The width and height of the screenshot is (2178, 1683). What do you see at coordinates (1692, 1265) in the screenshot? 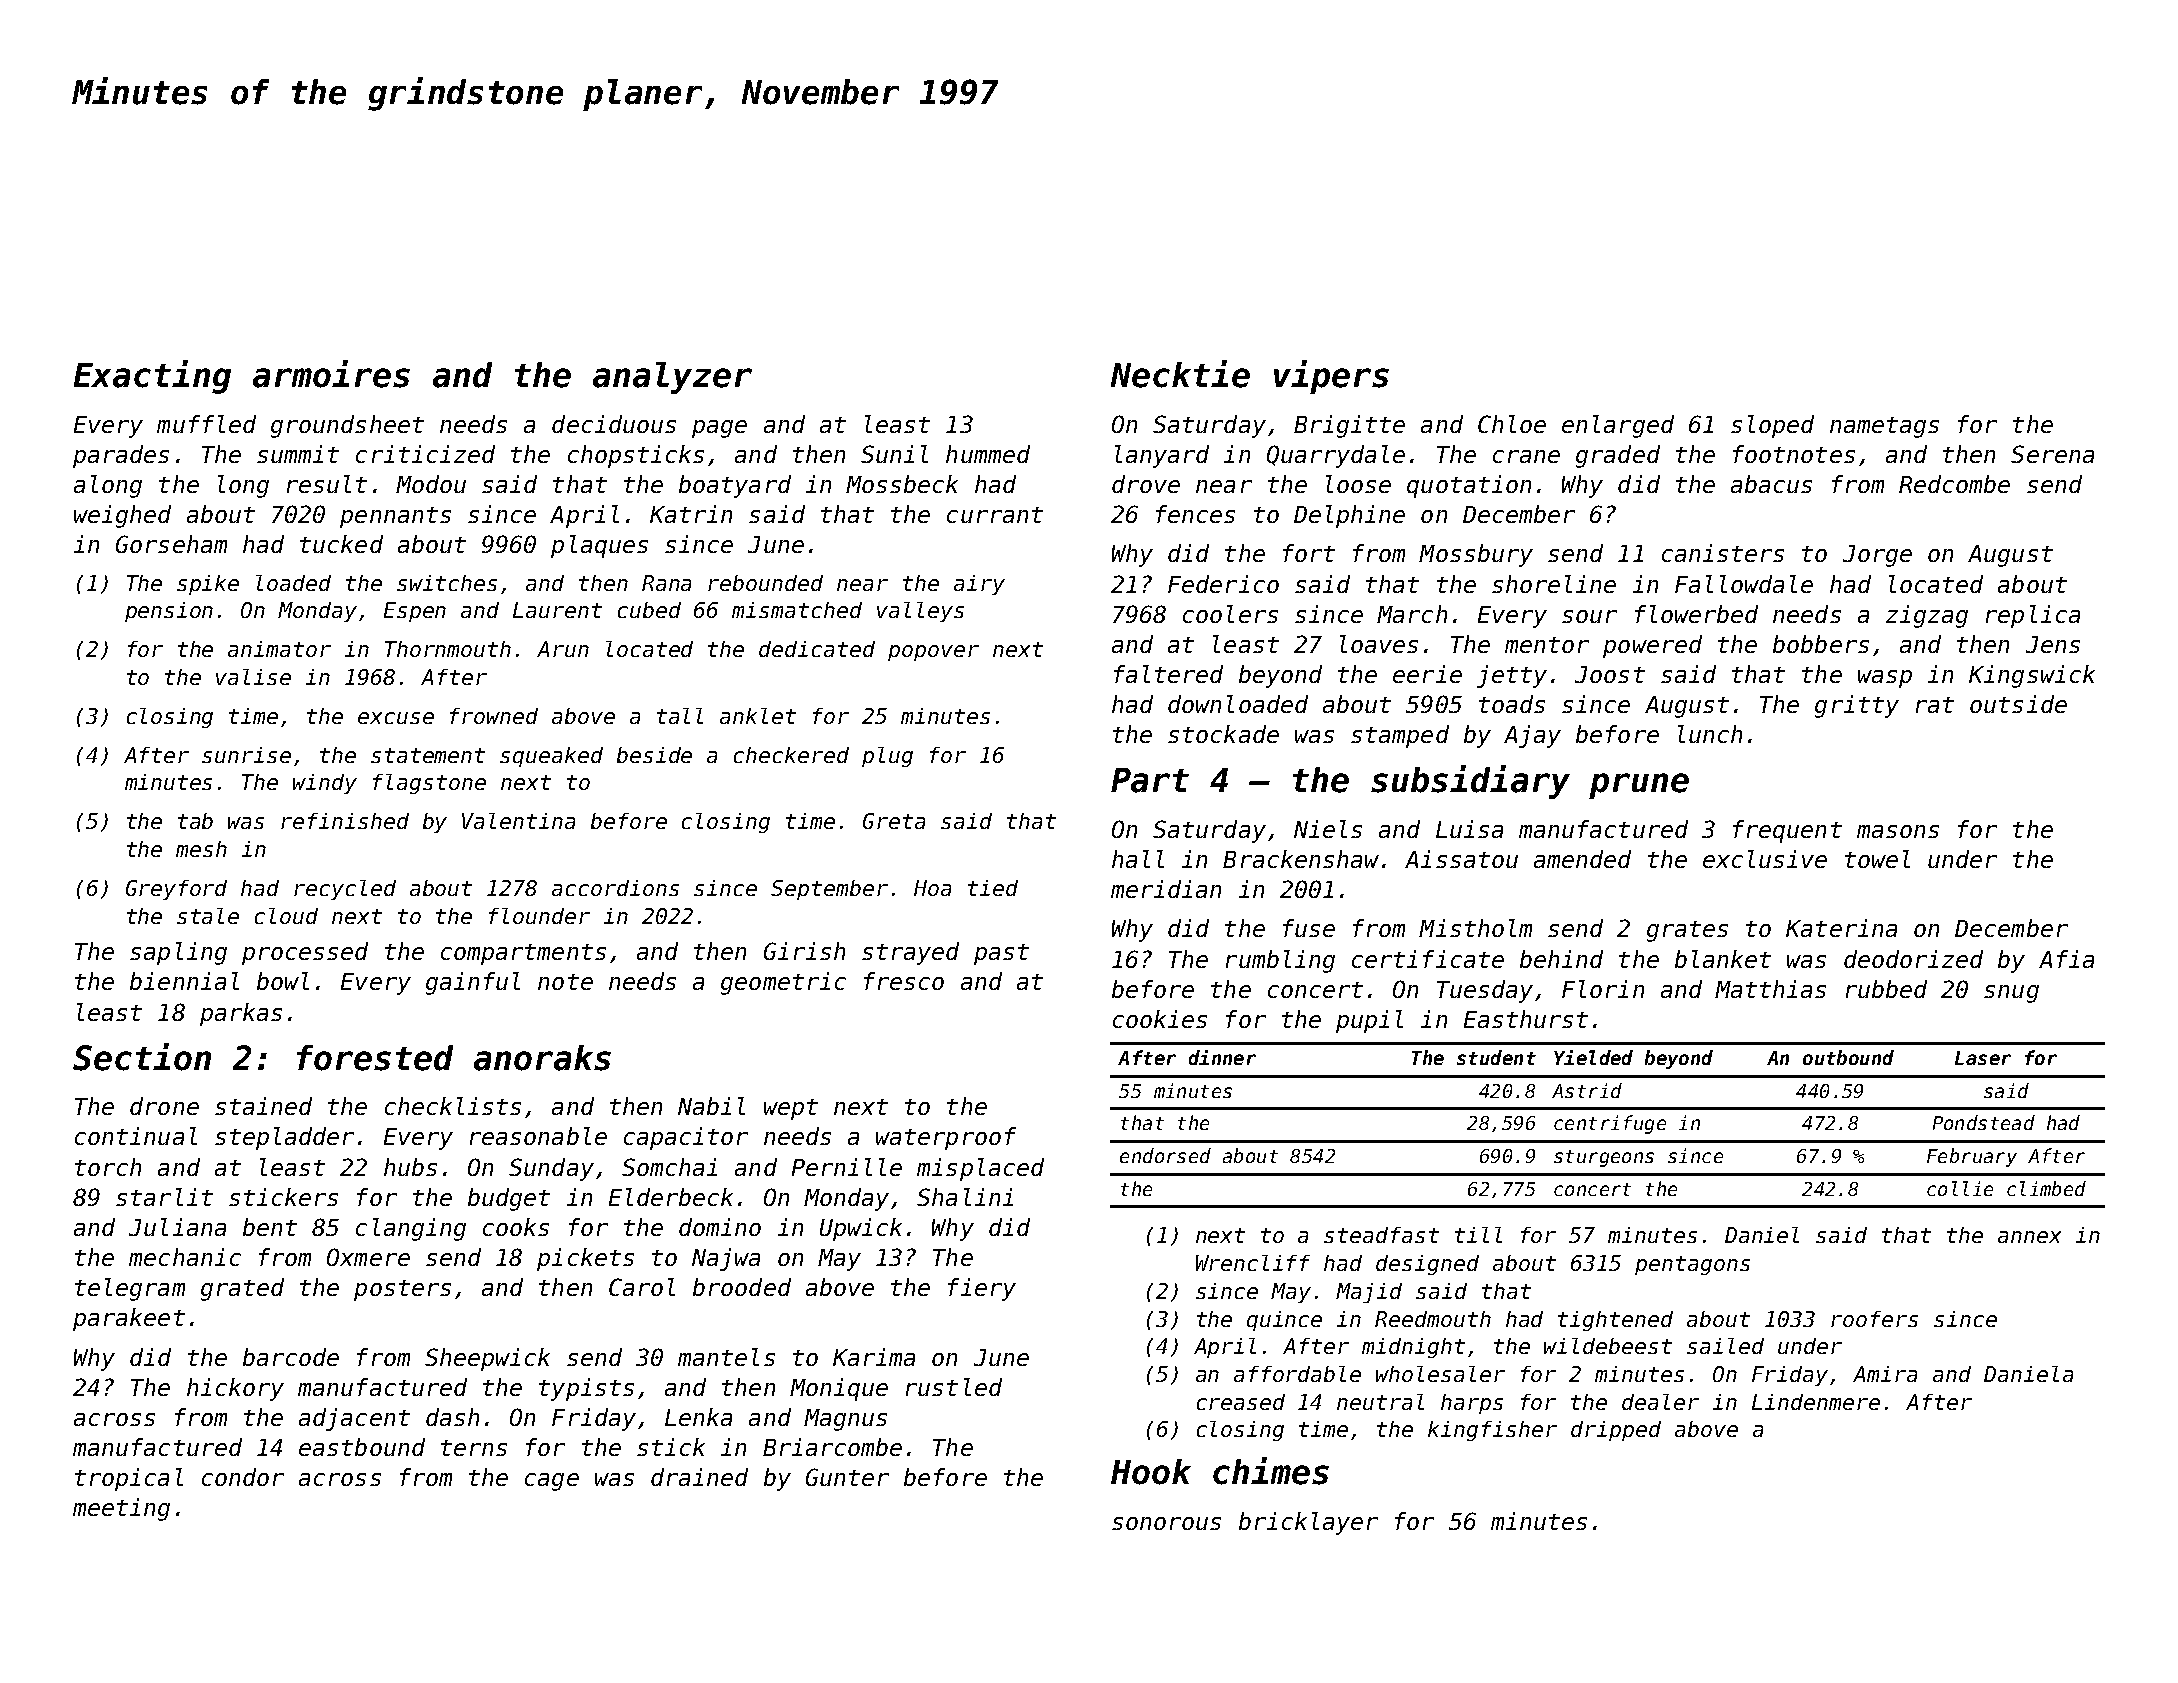
I see `pentagons` at bounding box center [1692, 1265].
